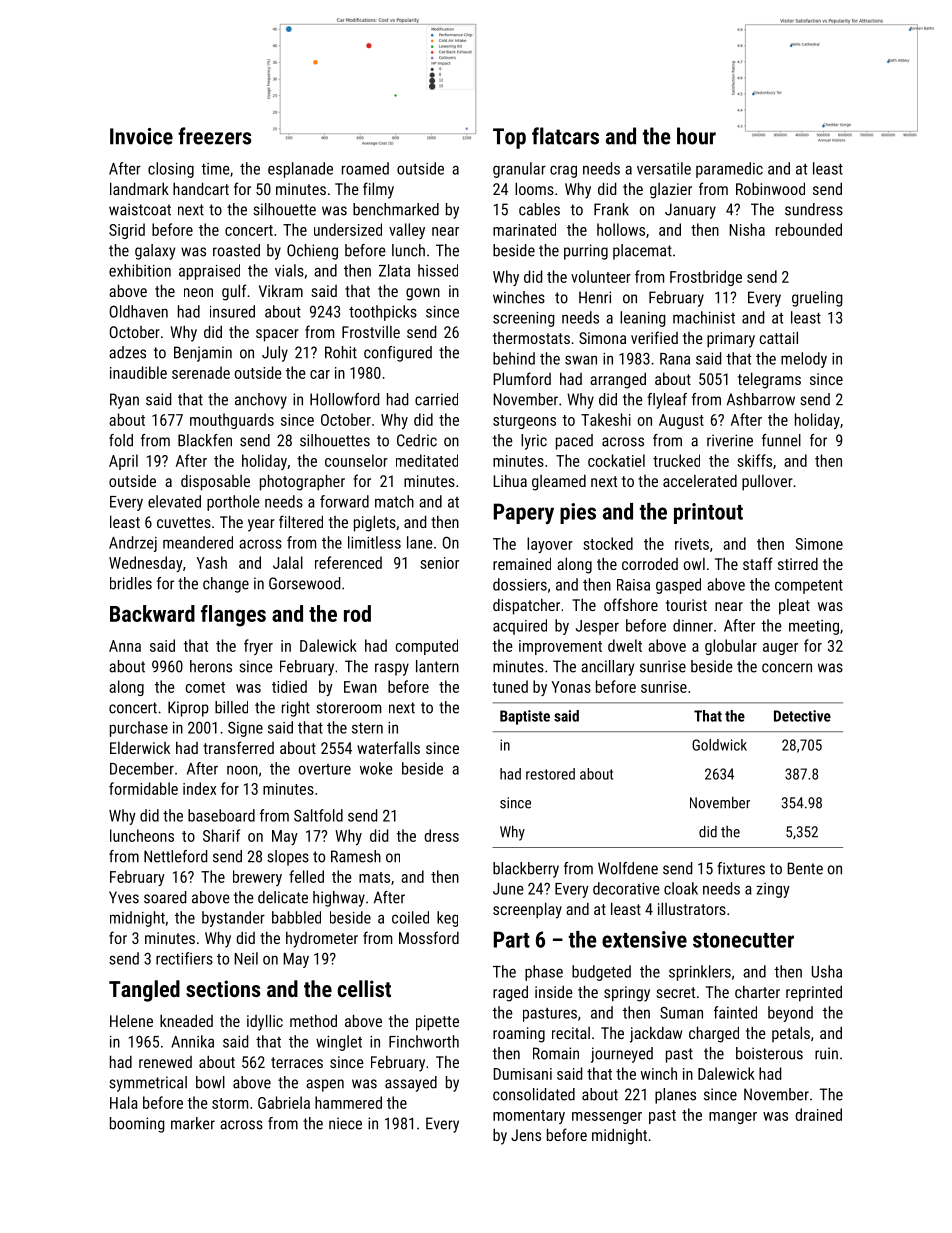 Image resolution: width=952 pixels, height=1233 pixels. What do you see at coordinates (719, 745) in the screenshot?
I see `Goldwick` at bounding box center [719, 745].
